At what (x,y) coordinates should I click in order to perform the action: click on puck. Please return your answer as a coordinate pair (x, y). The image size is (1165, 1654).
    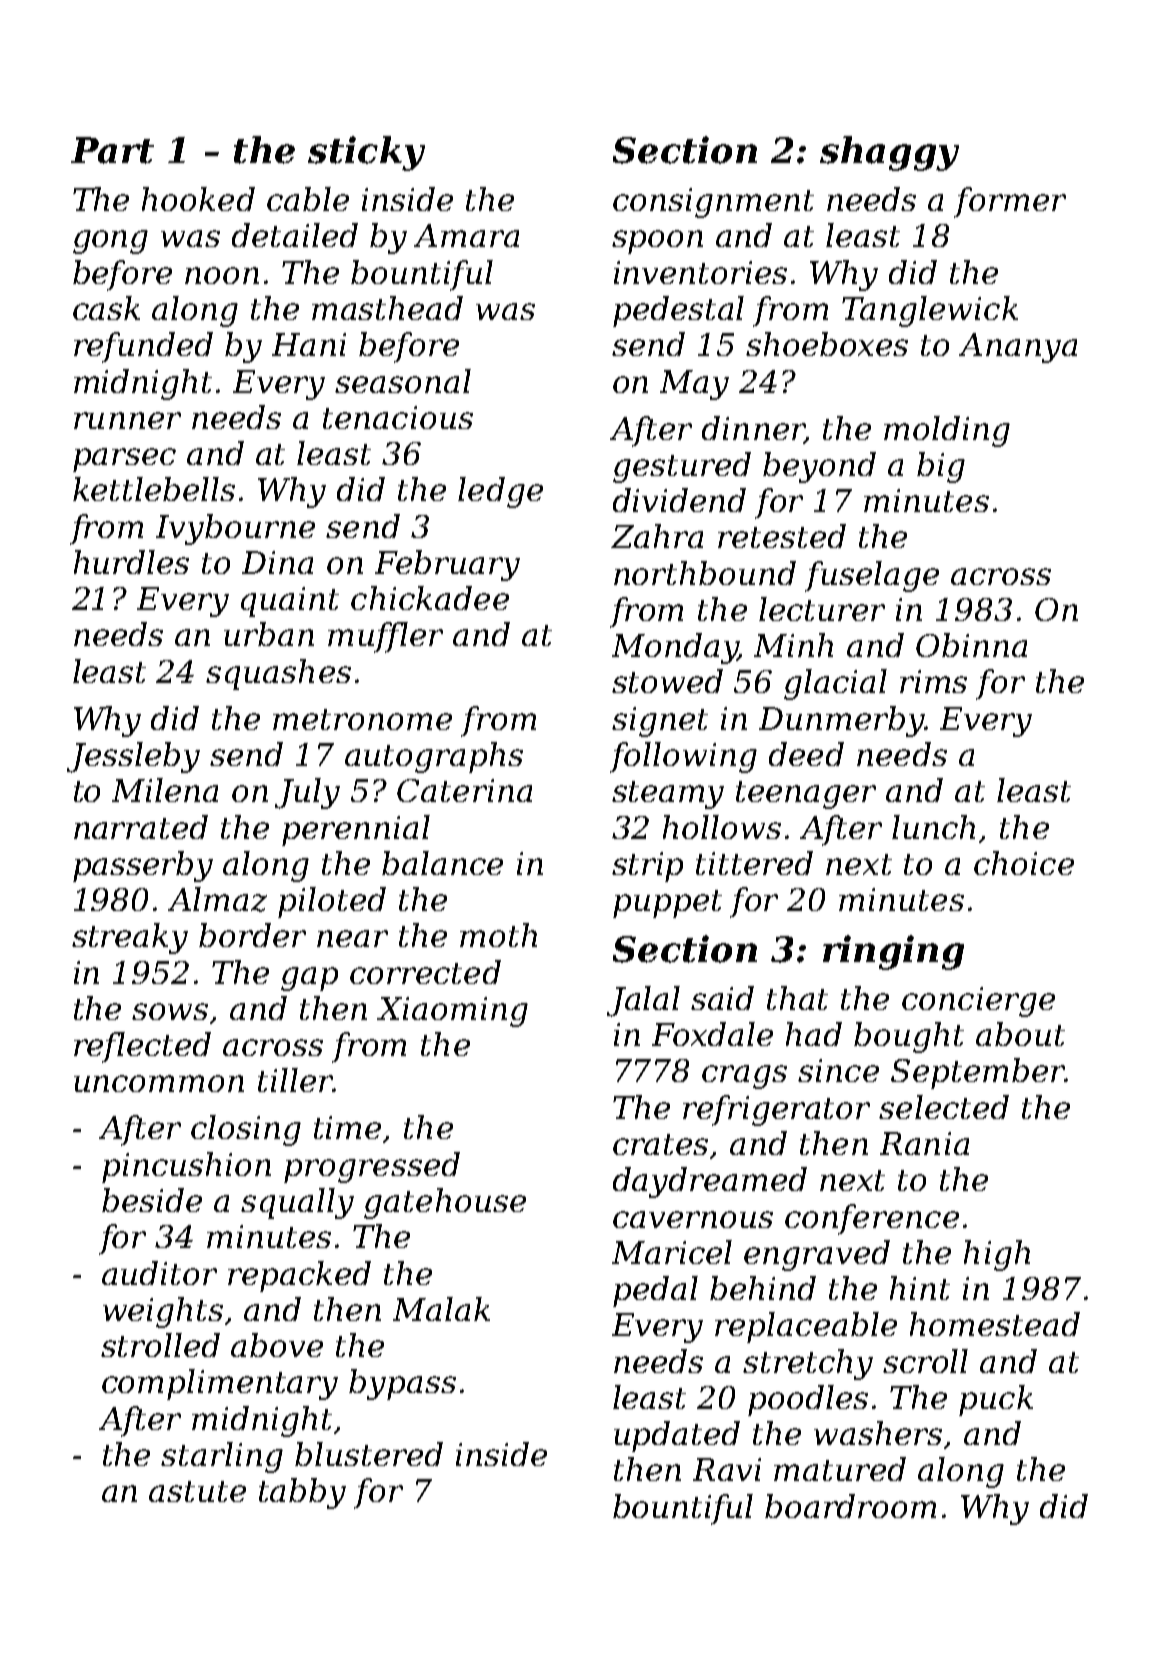
    Looking at the image, I should click on (996, 1400).
